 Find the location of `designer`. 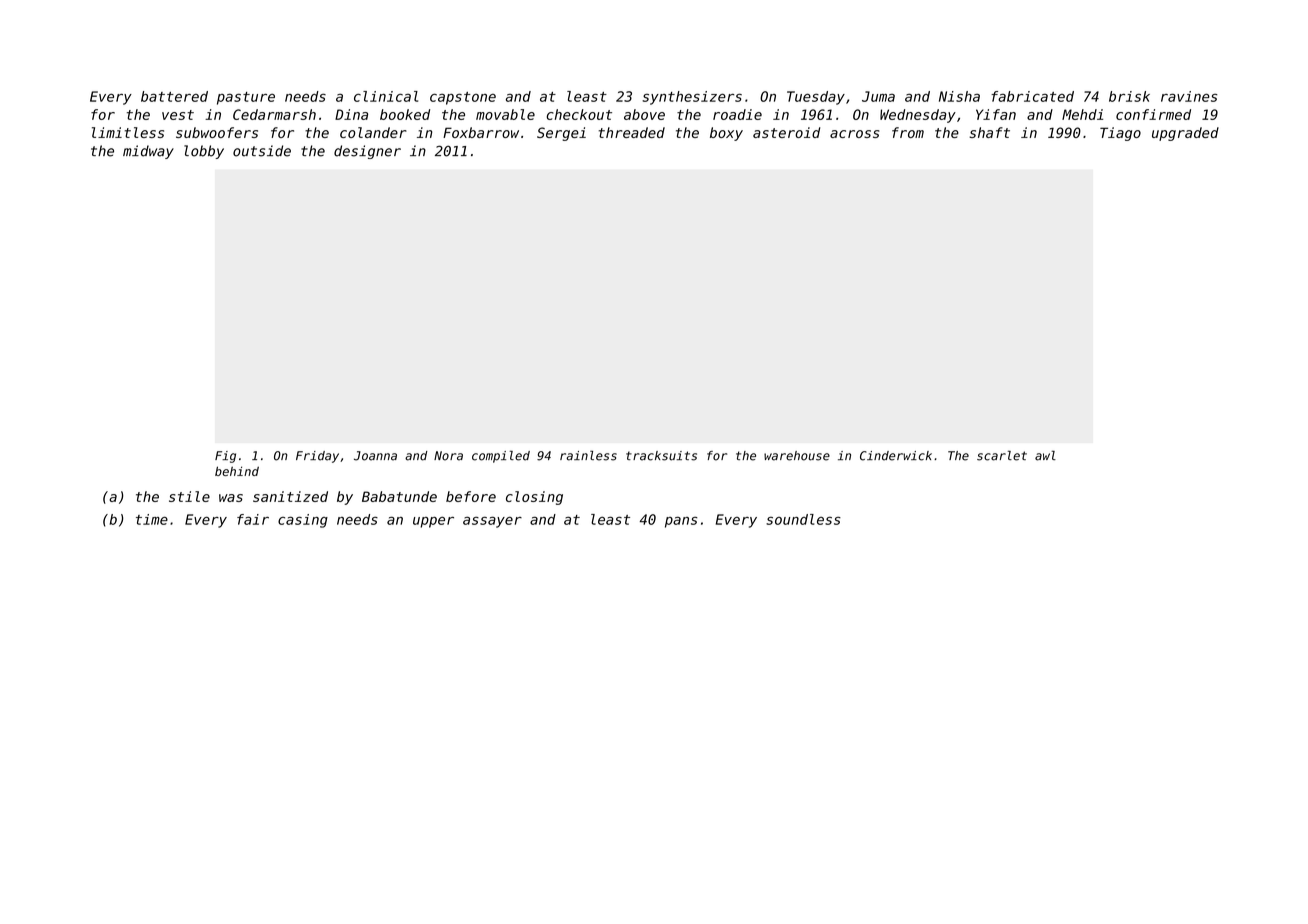

designer is located at coordinates (367, 152).
